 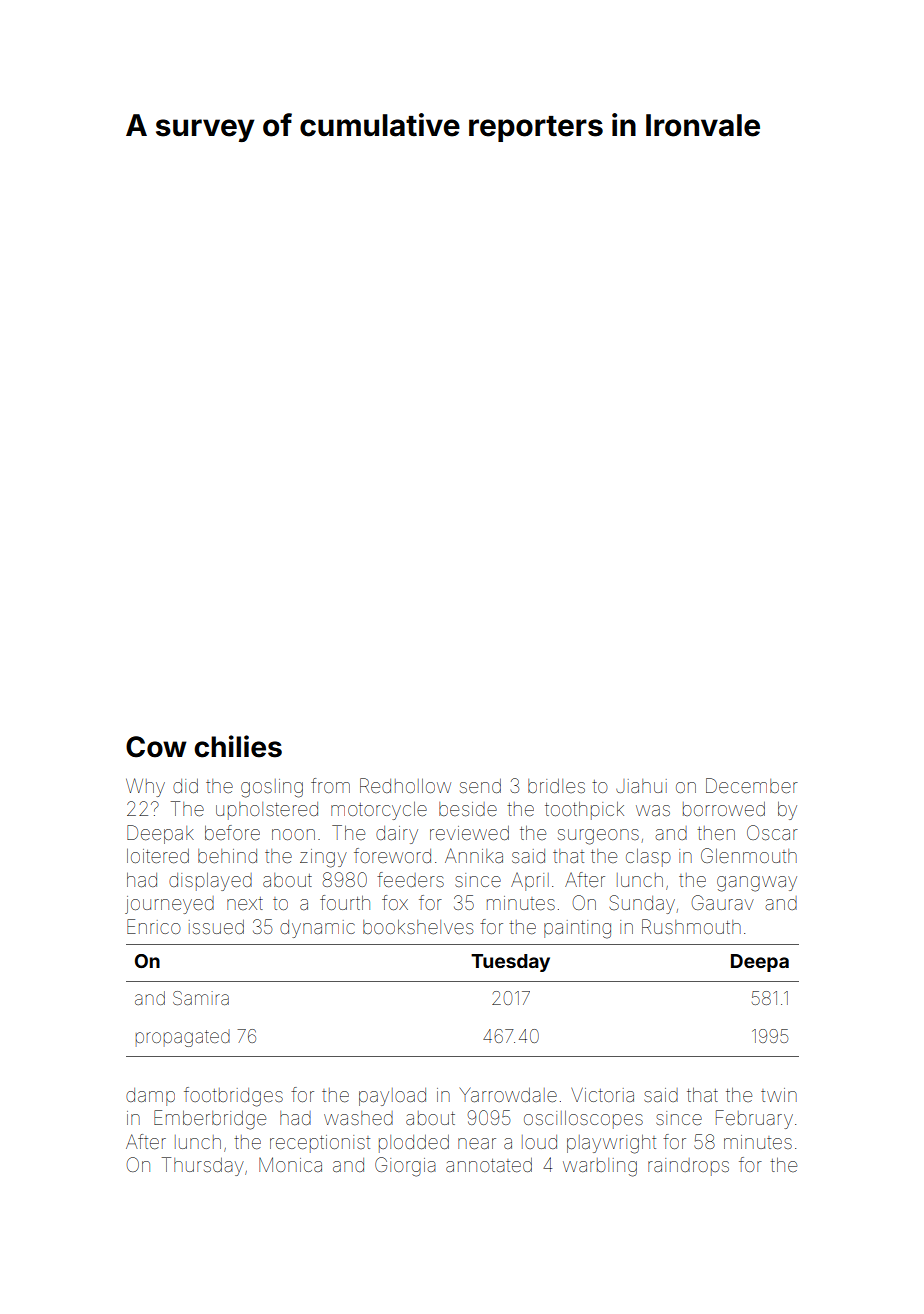 I want to click on Tuesday, so click(x=510, y=963).
